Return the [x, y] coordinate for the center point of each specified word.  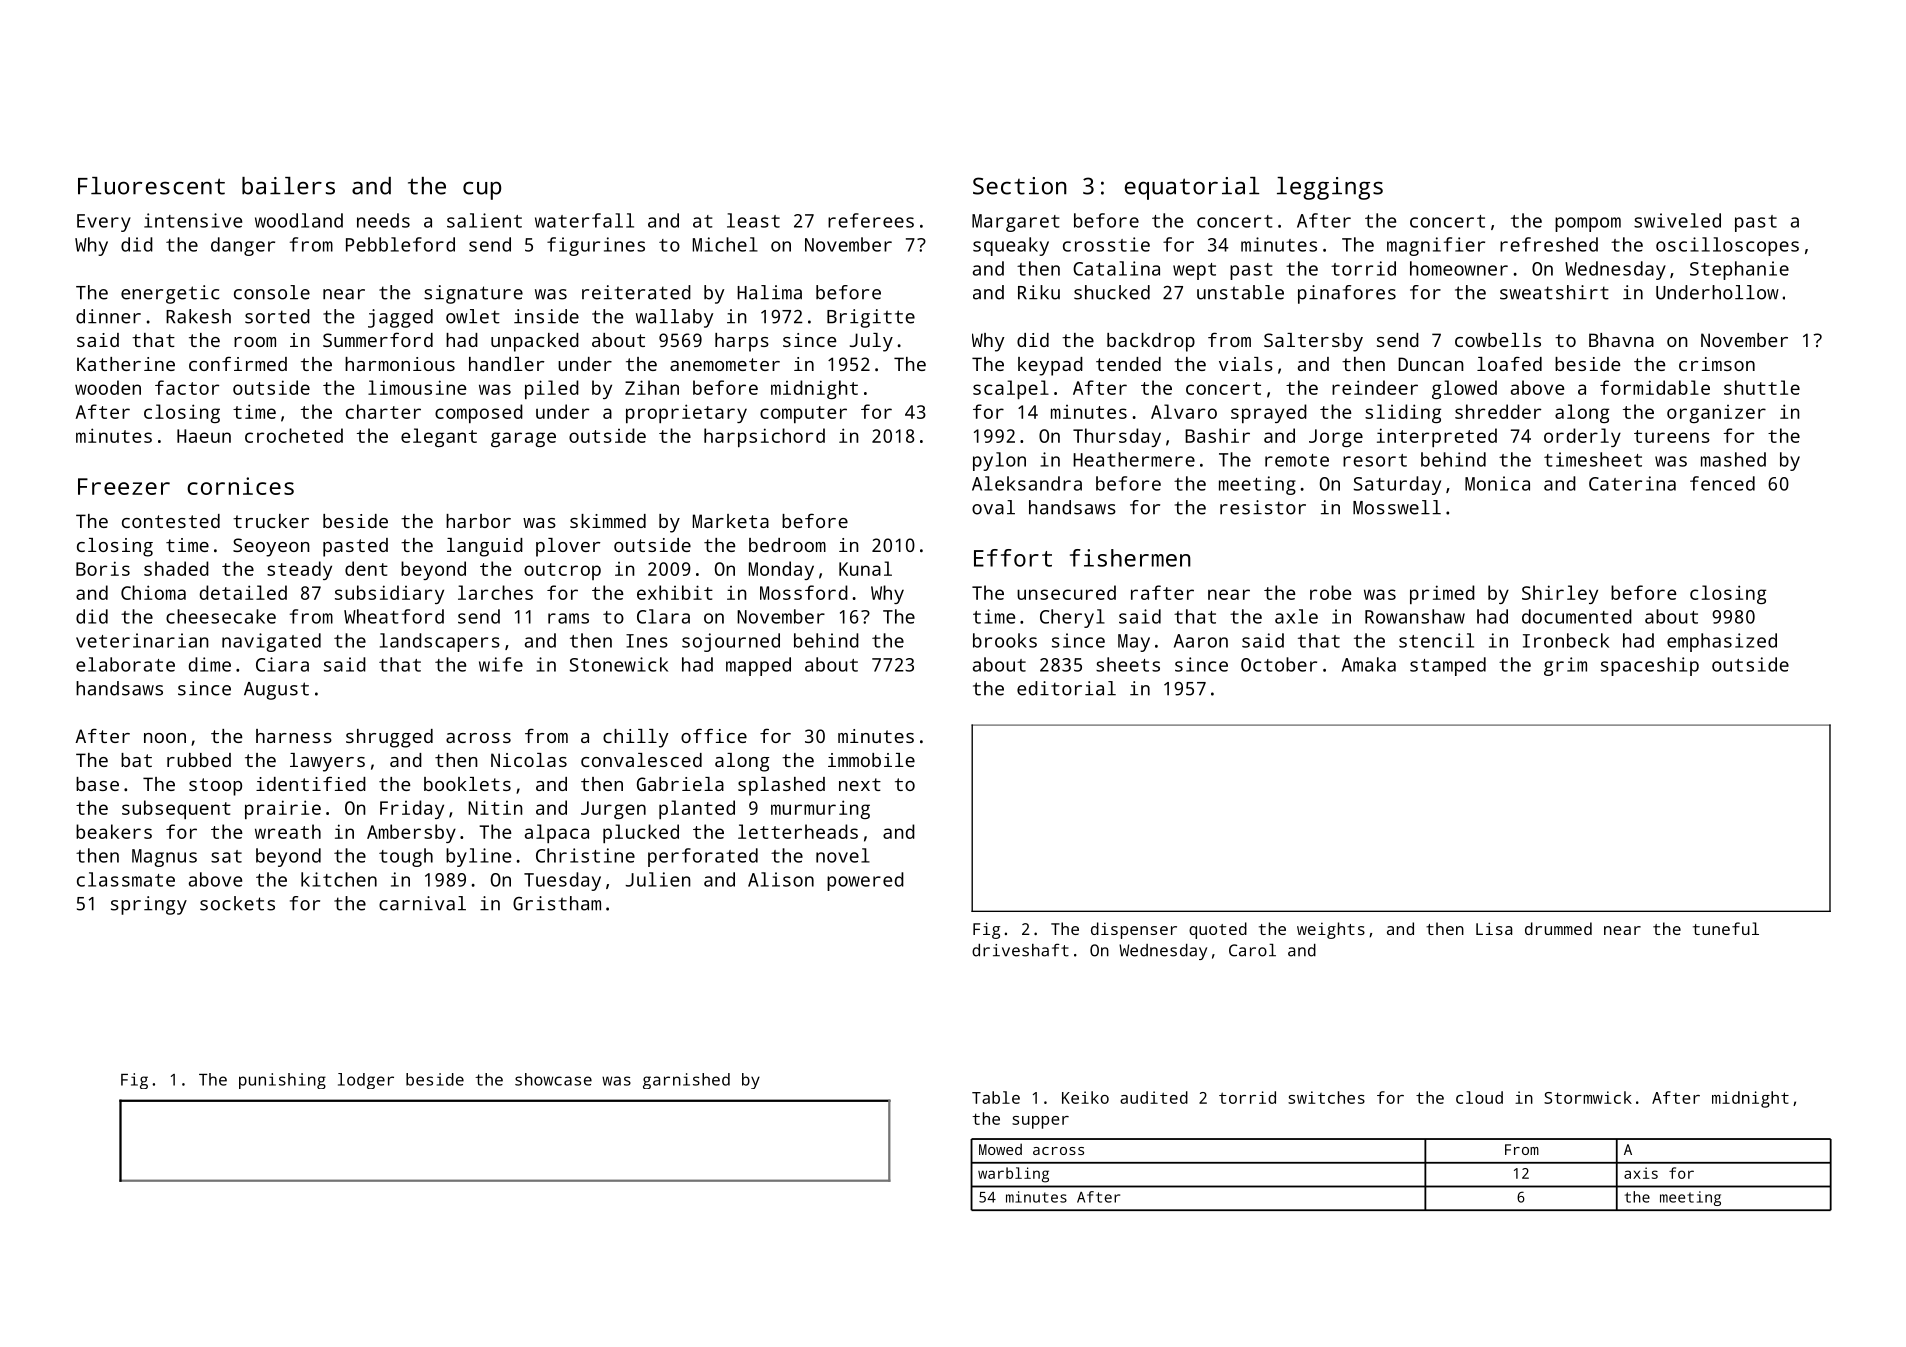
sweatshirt [1554, 292]
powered [865, 881]
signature [473, 294]
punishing [282, 1081]
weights [1331, 930]
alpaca [557, 833]
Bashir [1217, 435]
